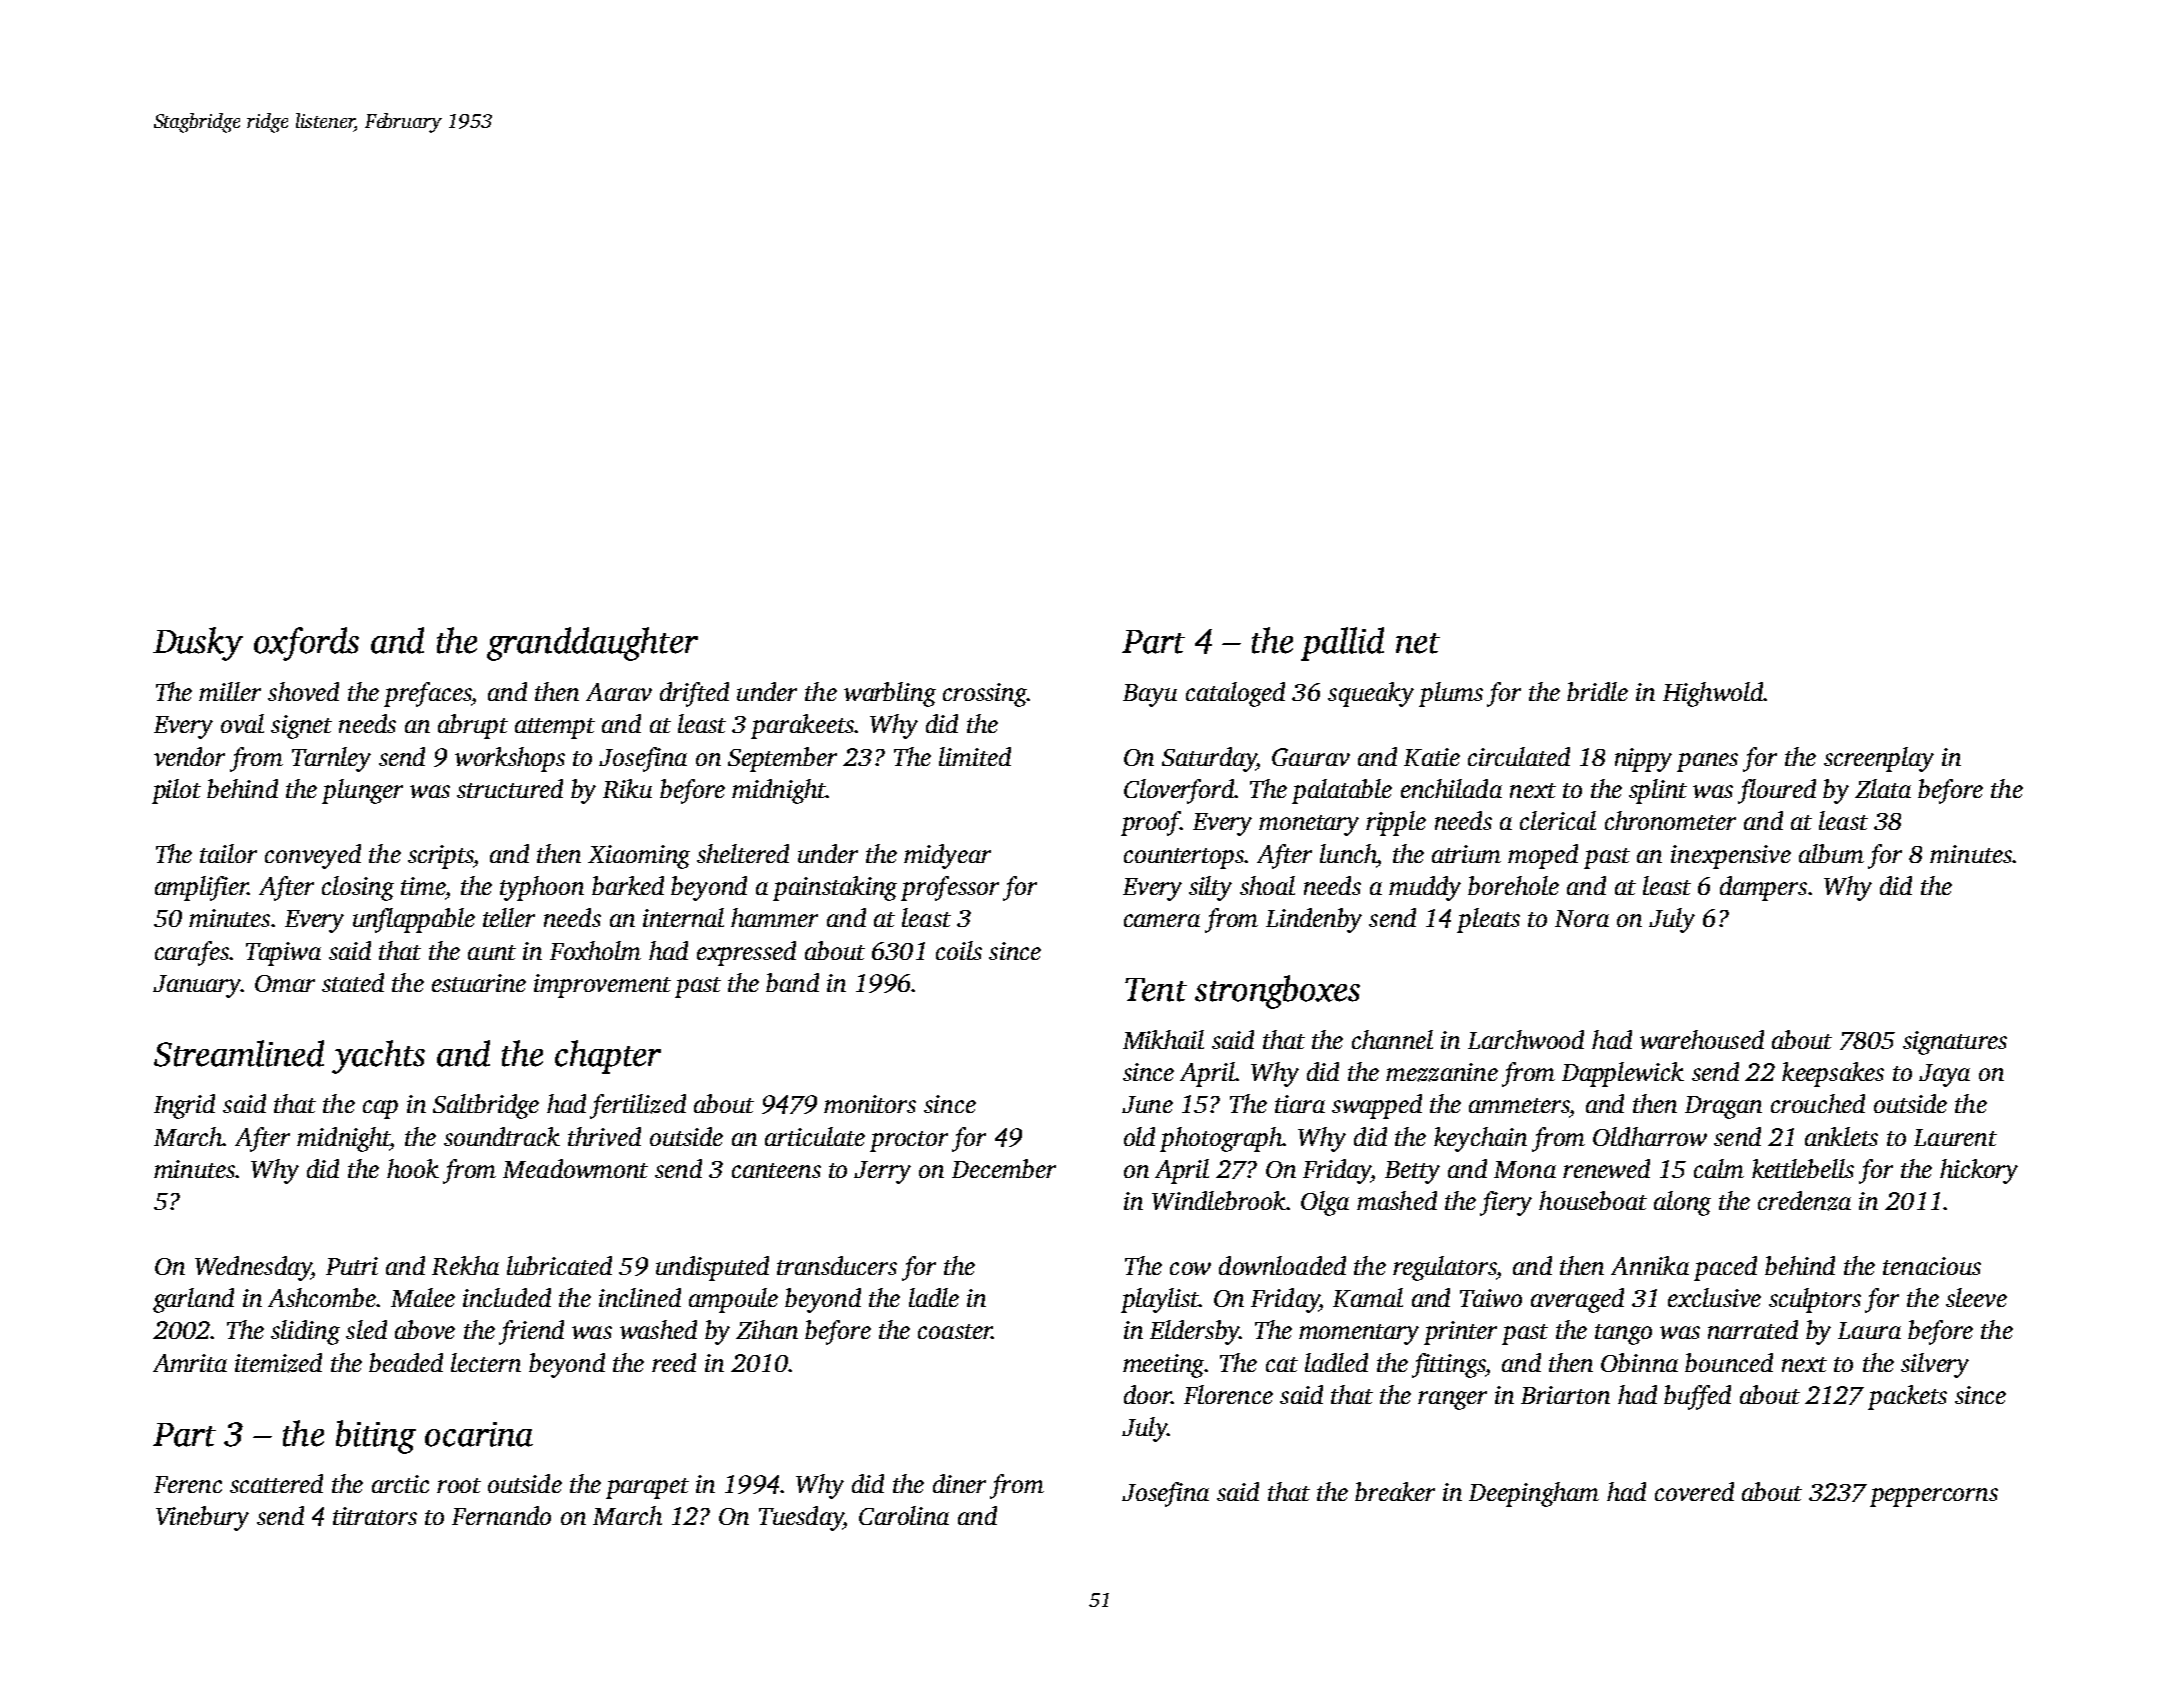 The height and width of the page is (1683, 2178). I want to click on Windlebrook, so click(1219, 1200).
